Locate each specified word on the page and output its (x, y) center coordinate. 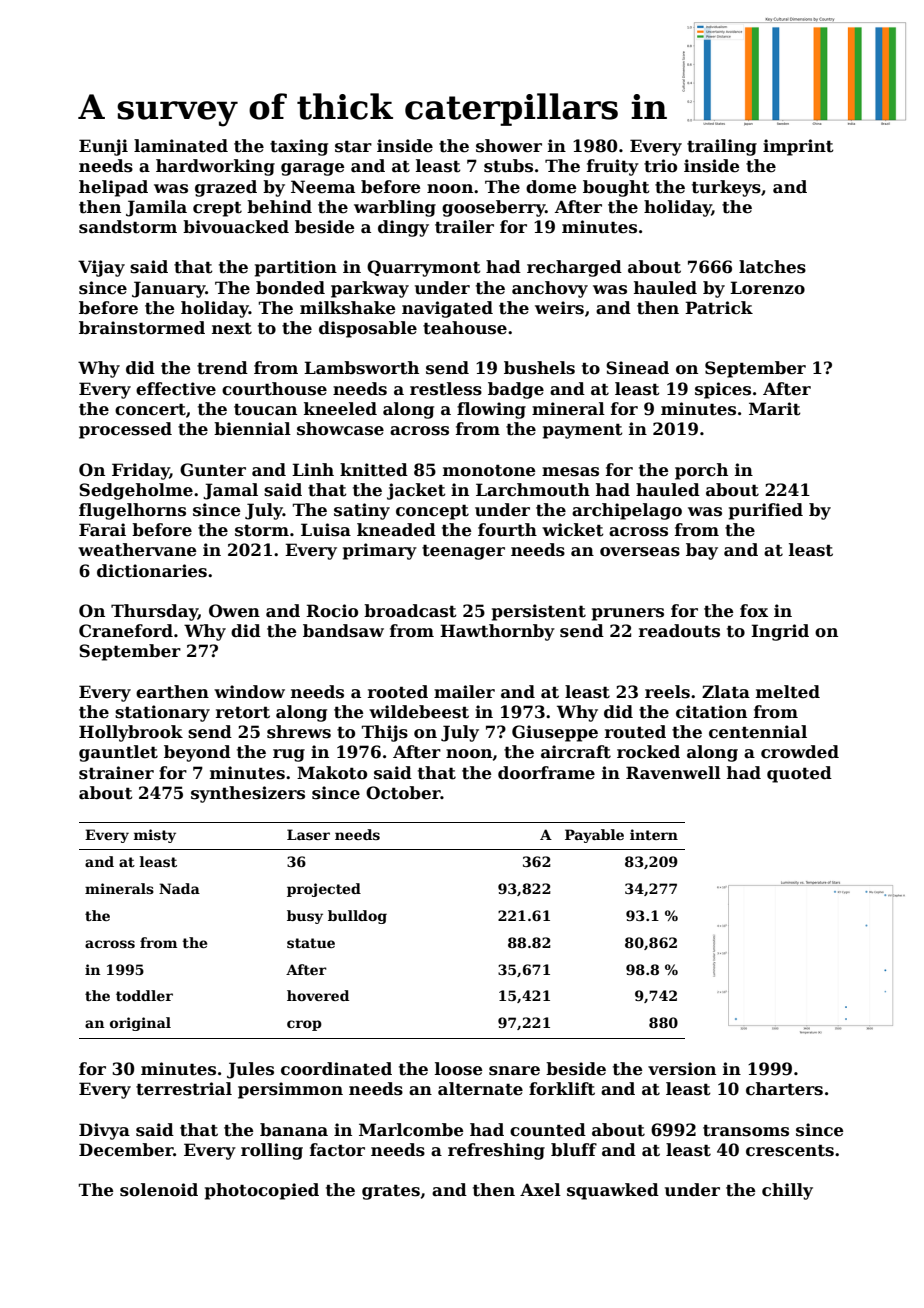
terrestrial (184, 1089)
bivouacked (236, 227)
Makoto (332, 773)
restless (446, 389)
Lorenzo (767, 288)
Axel (540, 1190)
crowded (800, 752)
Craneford (126, 631)
